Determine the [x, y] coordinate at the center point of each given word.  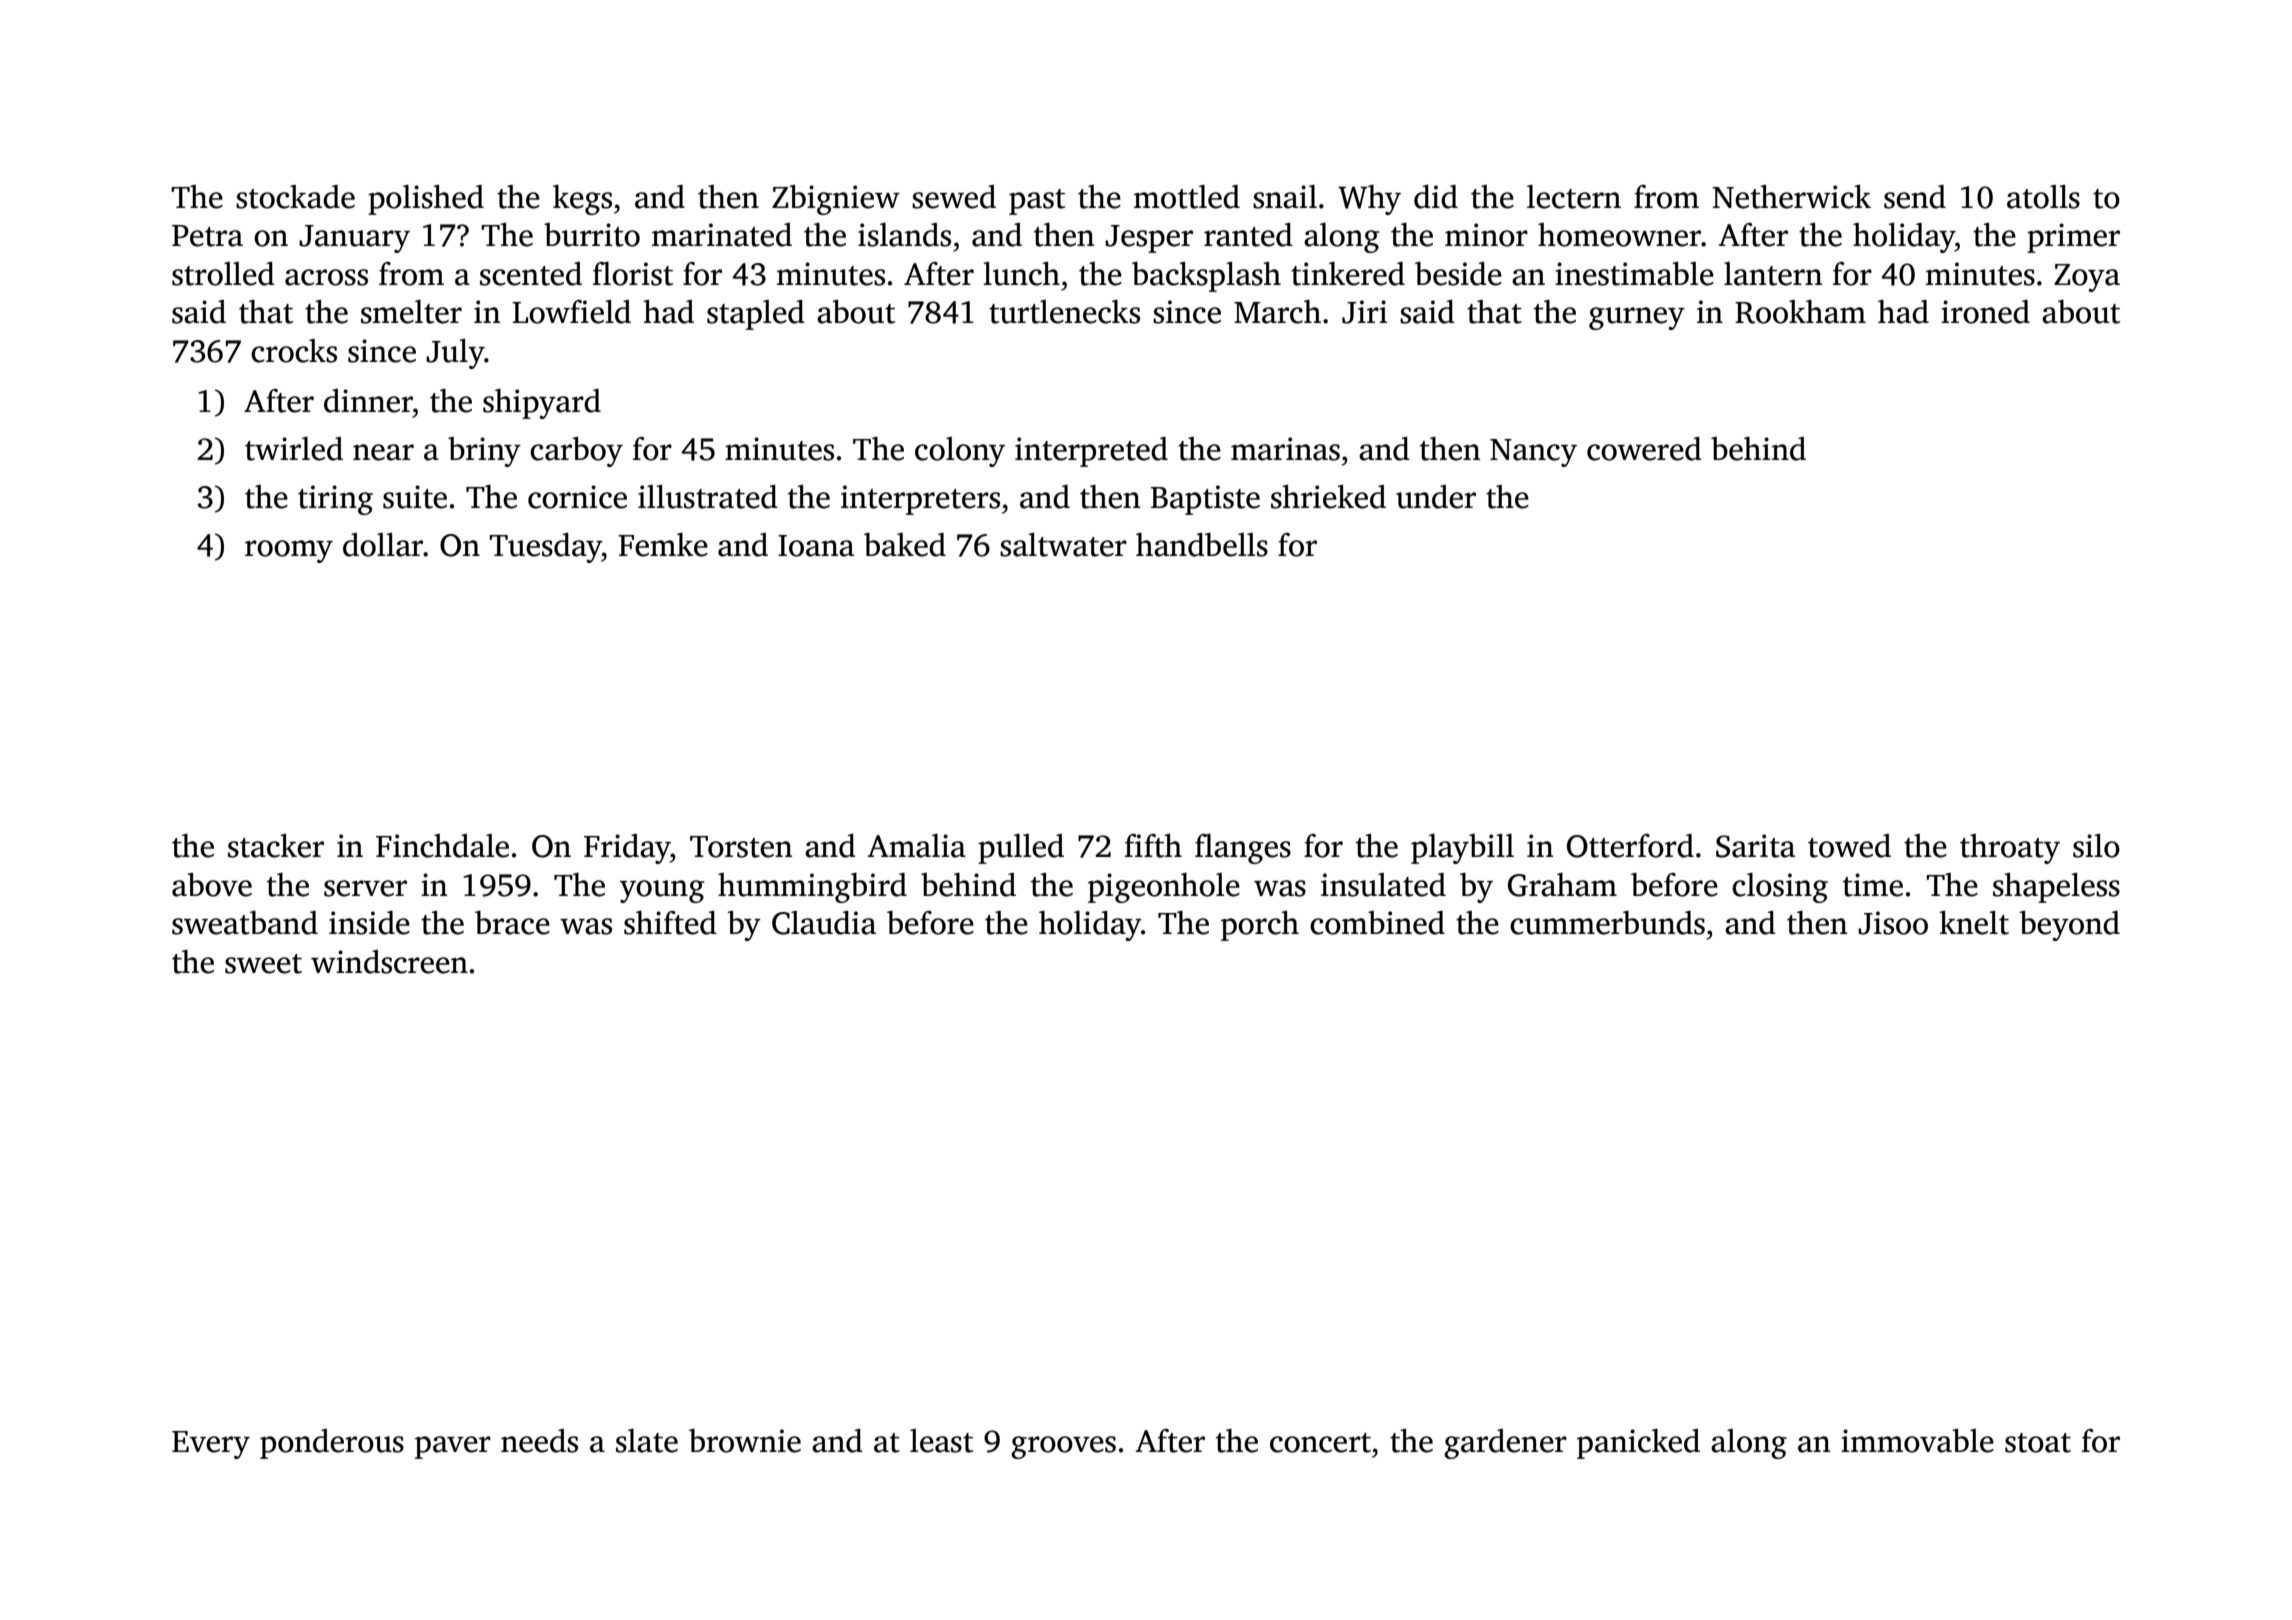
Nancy [1533, 453]
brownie [745, 1441]
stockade [295, 197]
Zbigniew [836, 200]
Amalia [916, 846]
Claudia [824, 923]
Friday [627, 849]
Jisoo [1893, 923]
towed [1849, 846]
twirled [294, 449]
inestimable [1634, 274]
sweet [263, 964]
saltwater [1063, 545]
